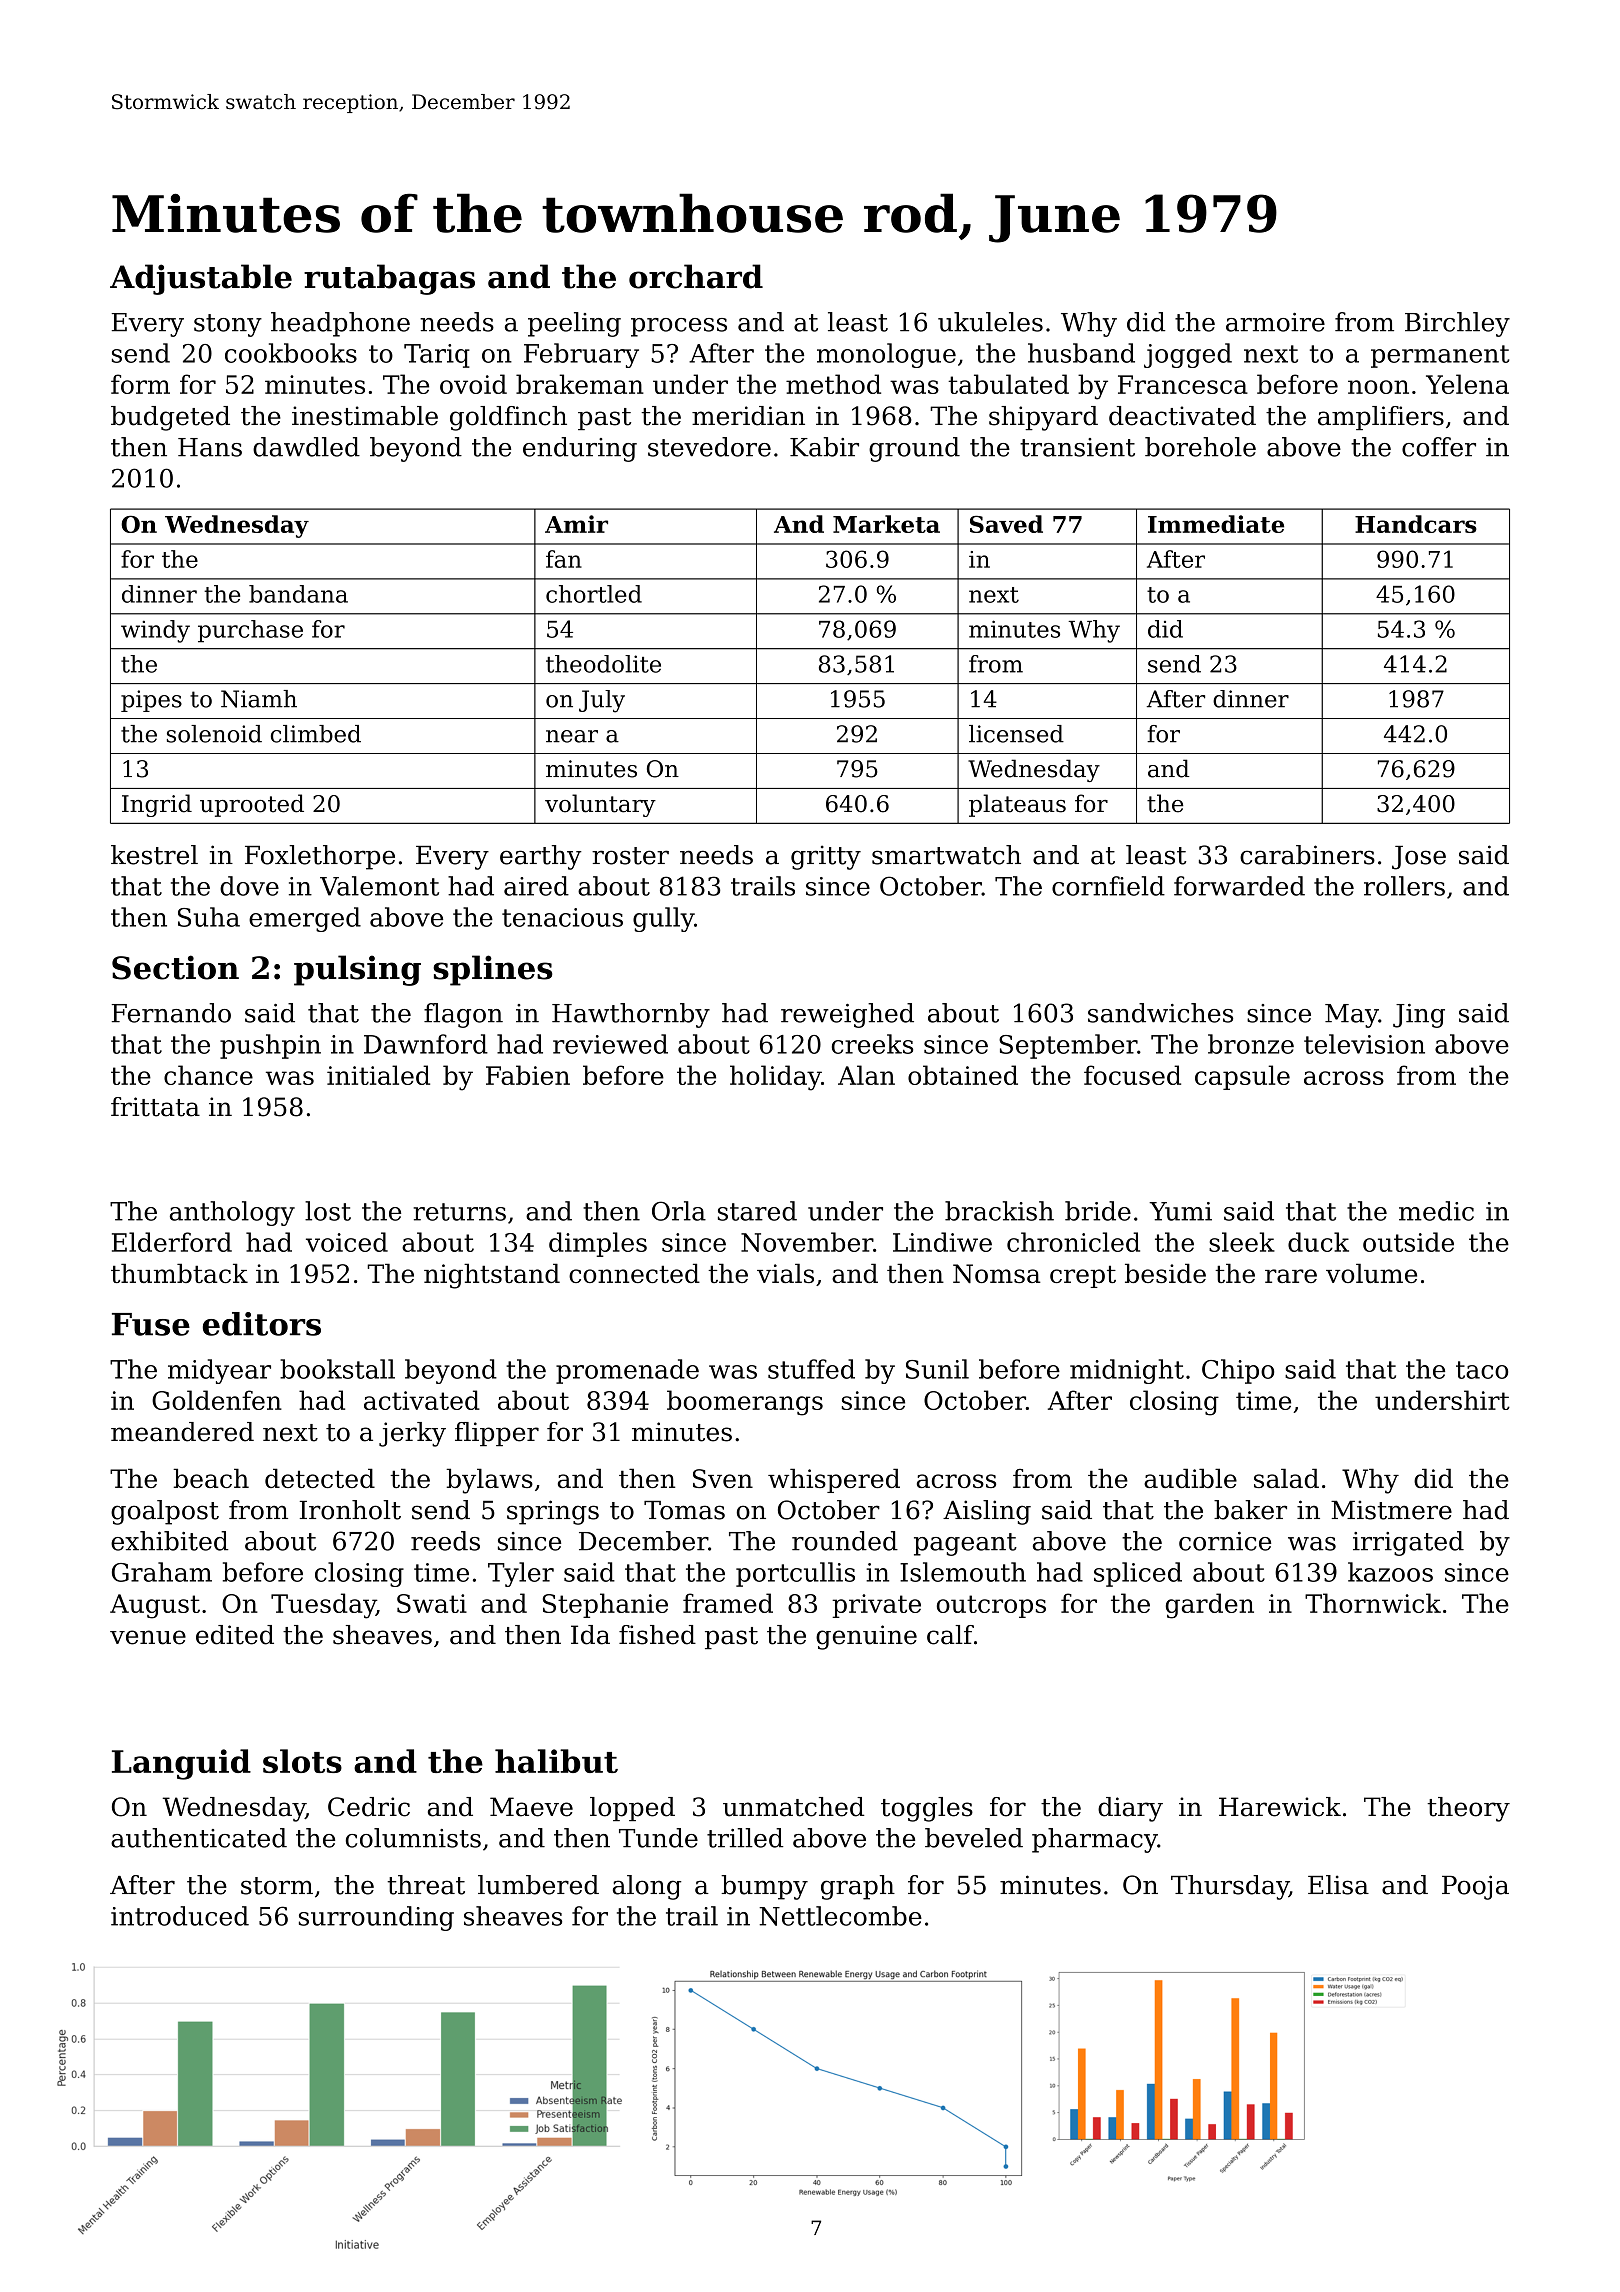 This page has width=1620, height=2292. I want to click on flagon, so click(463, 1015).
